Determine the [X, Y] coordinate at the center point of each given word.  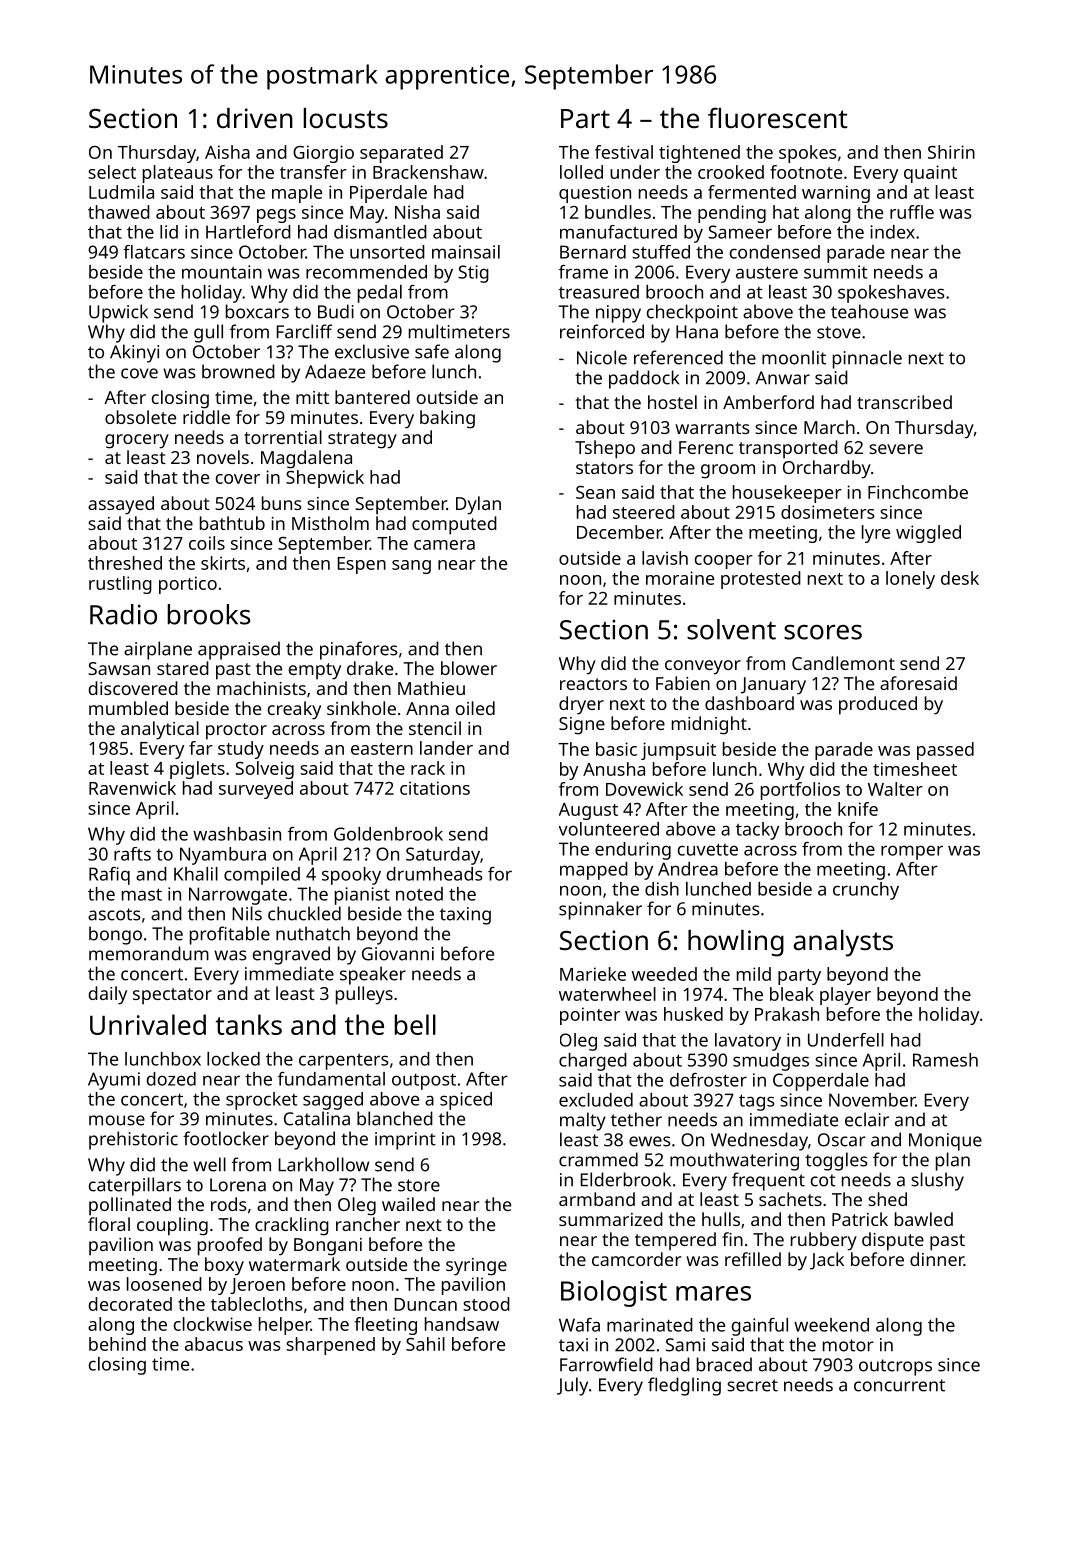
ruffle [912, 212]
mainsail [466, 252]
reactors [593, 684]
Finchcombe [918, 492]
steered [644, 512]
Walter [895, 789]
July [572, 1386]
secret [752, 1385]
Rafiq [109, 876]
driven [255, 118]
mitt [312, 397]
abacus [214, 1344]
